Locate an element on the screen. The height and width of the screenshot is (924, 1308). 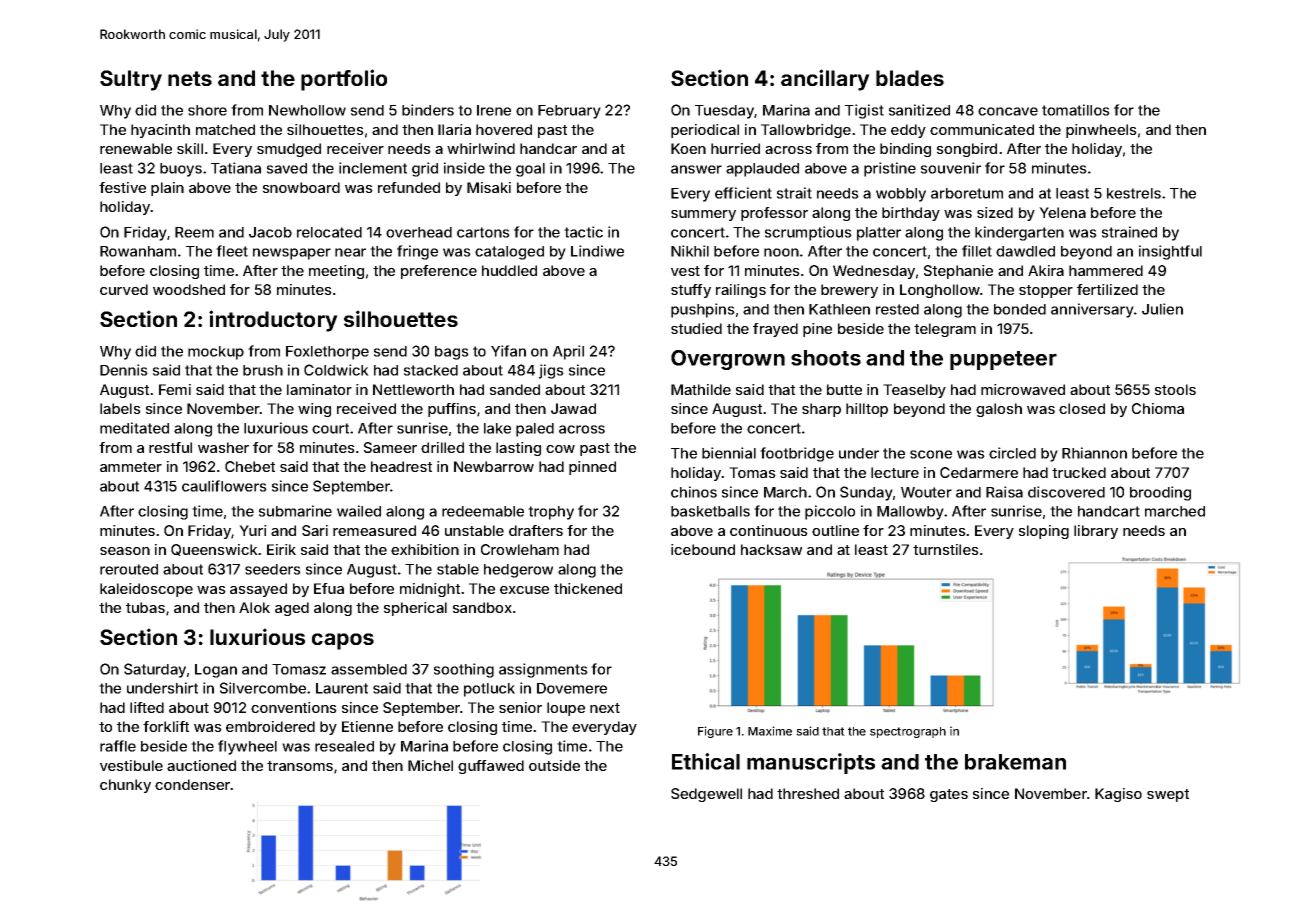
brooding is located at coordinates (1160, 493).
